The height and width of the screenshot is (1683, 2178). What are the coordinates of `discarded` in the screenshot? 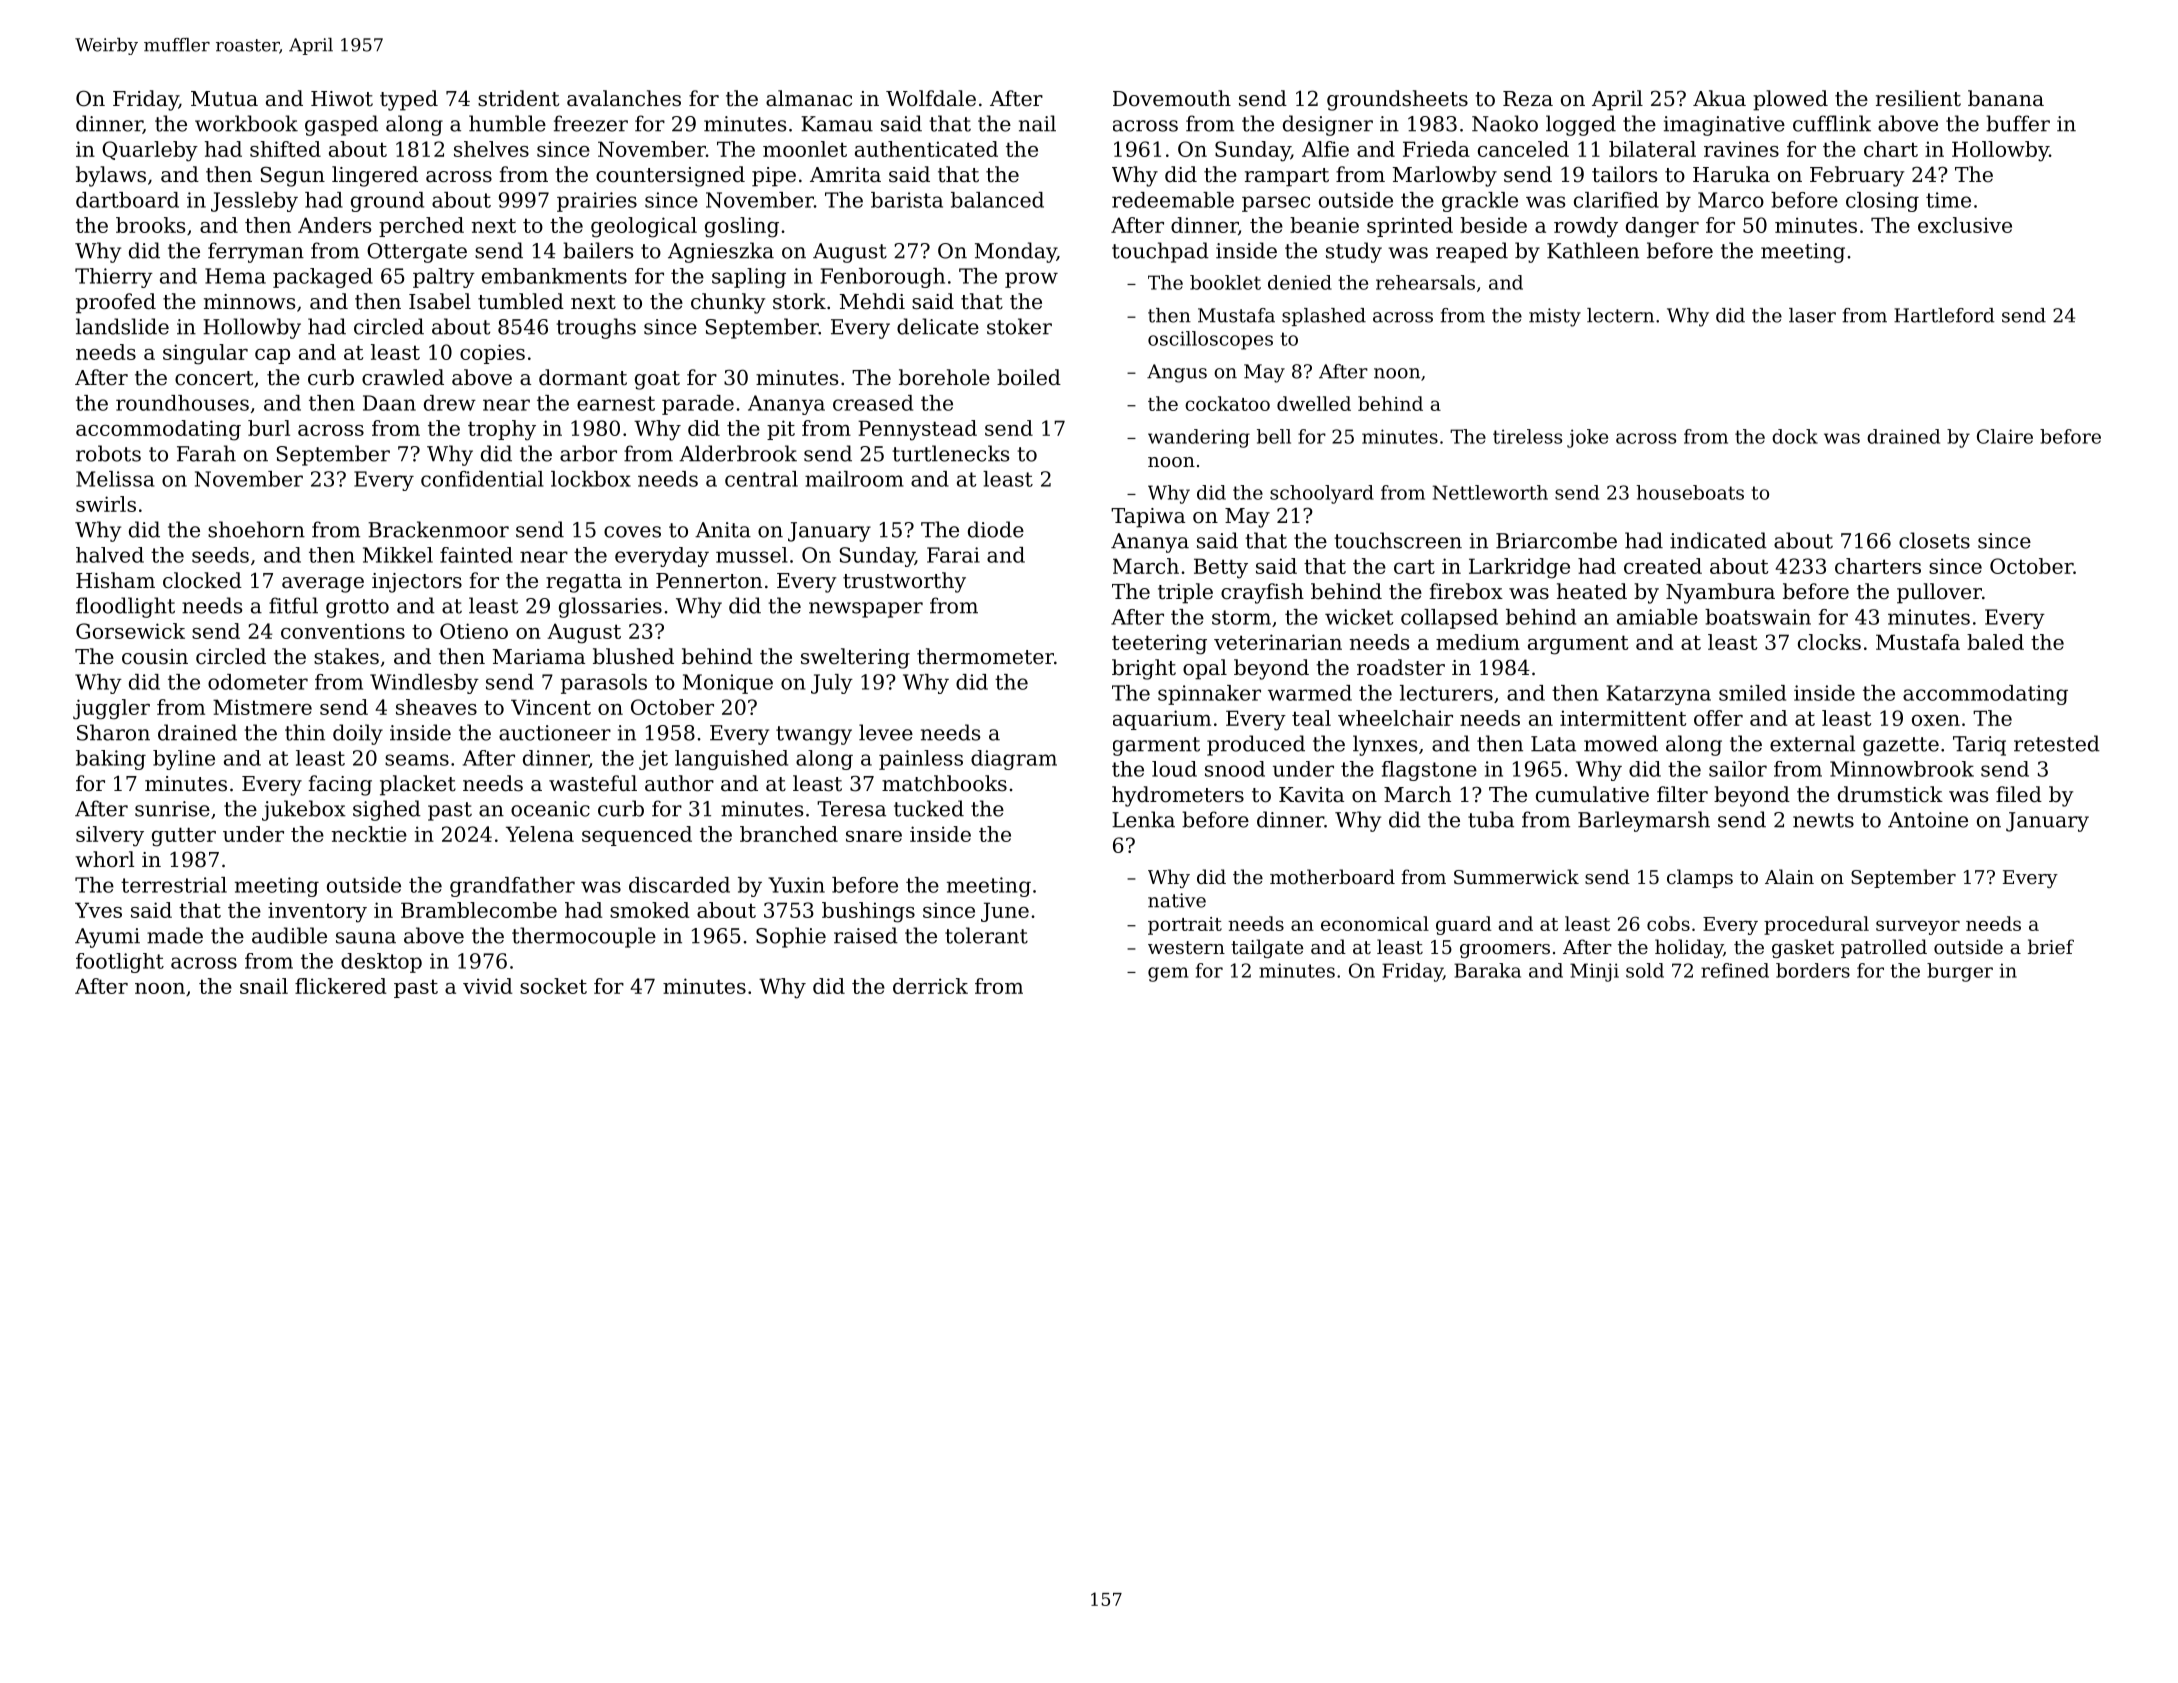 It's located at (679, 885).
